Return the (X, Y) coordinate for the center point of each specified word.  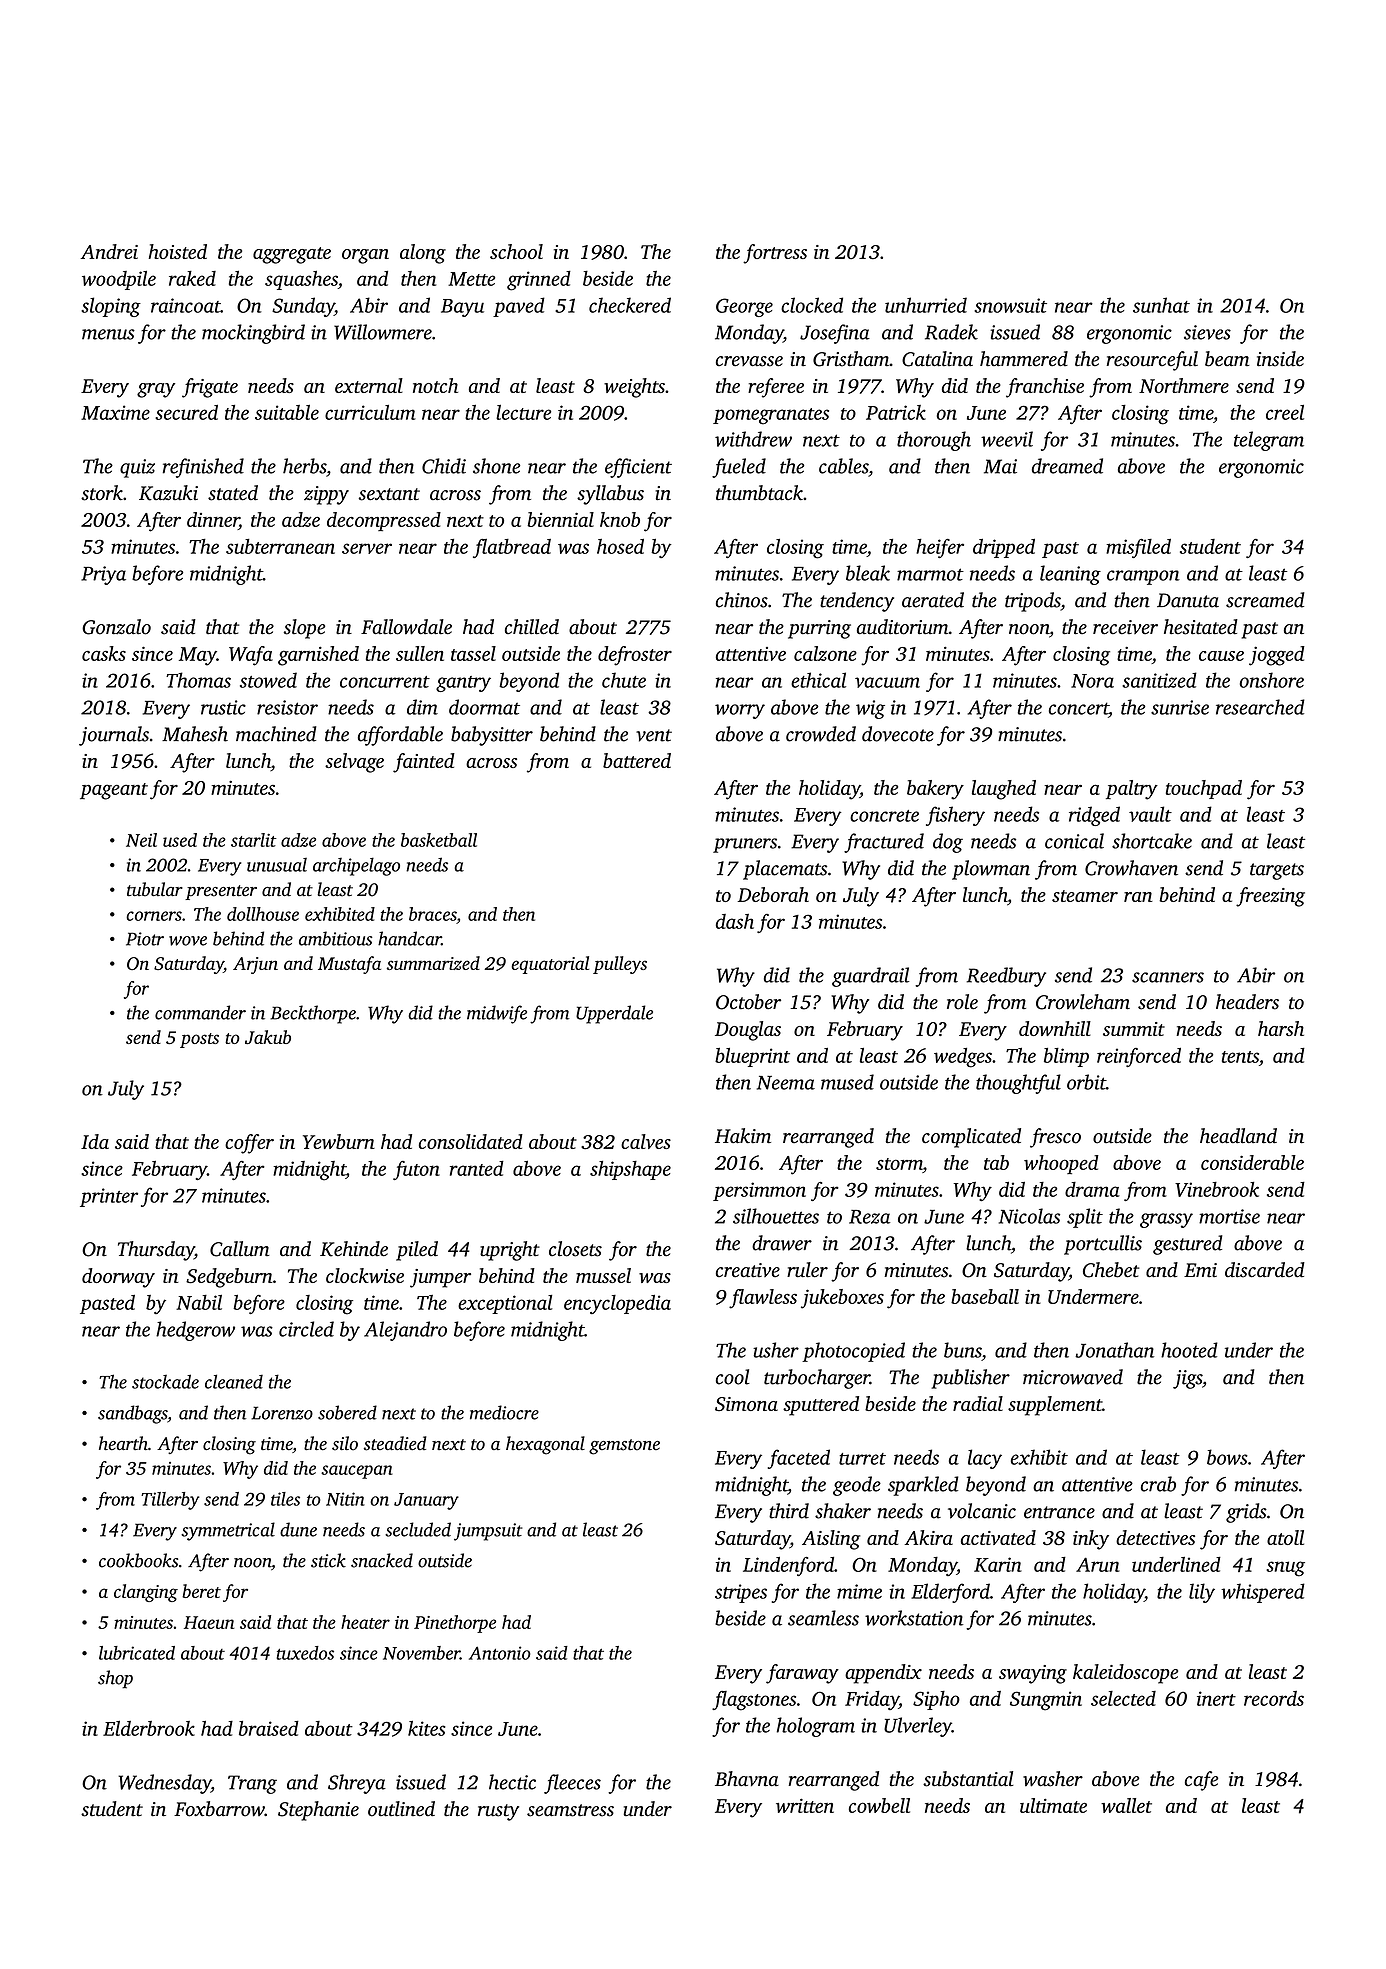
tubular (155, 889)
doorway (118, 1278)
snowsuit (1010, 305)
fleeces (572, 1784)
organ (365, 256)
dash (735, 921)
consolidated (471, 1141)
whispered (1263, 1593)
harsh (1281, 1028)
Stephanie (318, 1811)
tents (1240, 1057)
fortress (775, 254)
